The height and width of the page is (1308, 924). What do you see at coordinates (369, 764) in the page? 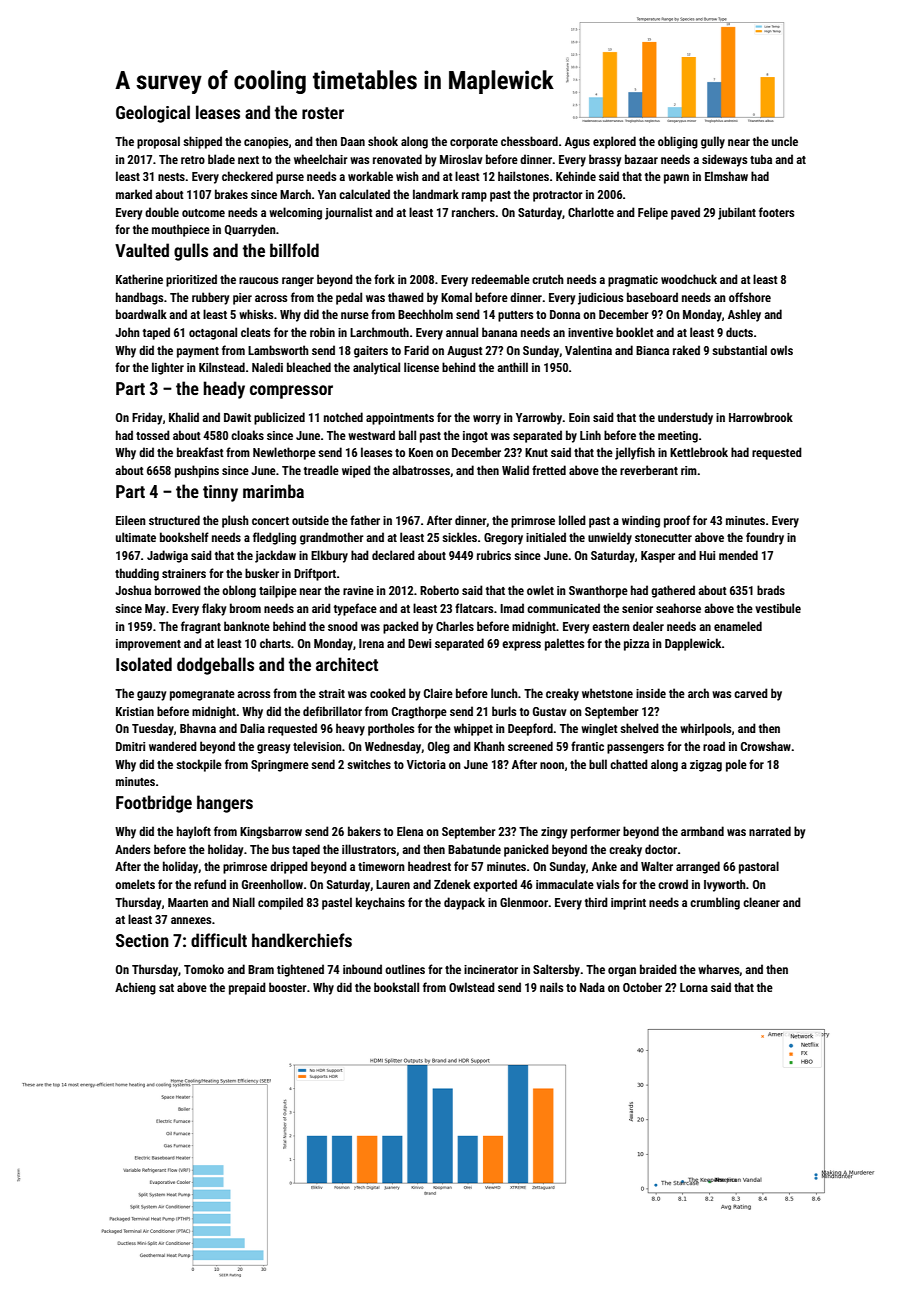
I see `switches` at bounding box center [369, 764].
